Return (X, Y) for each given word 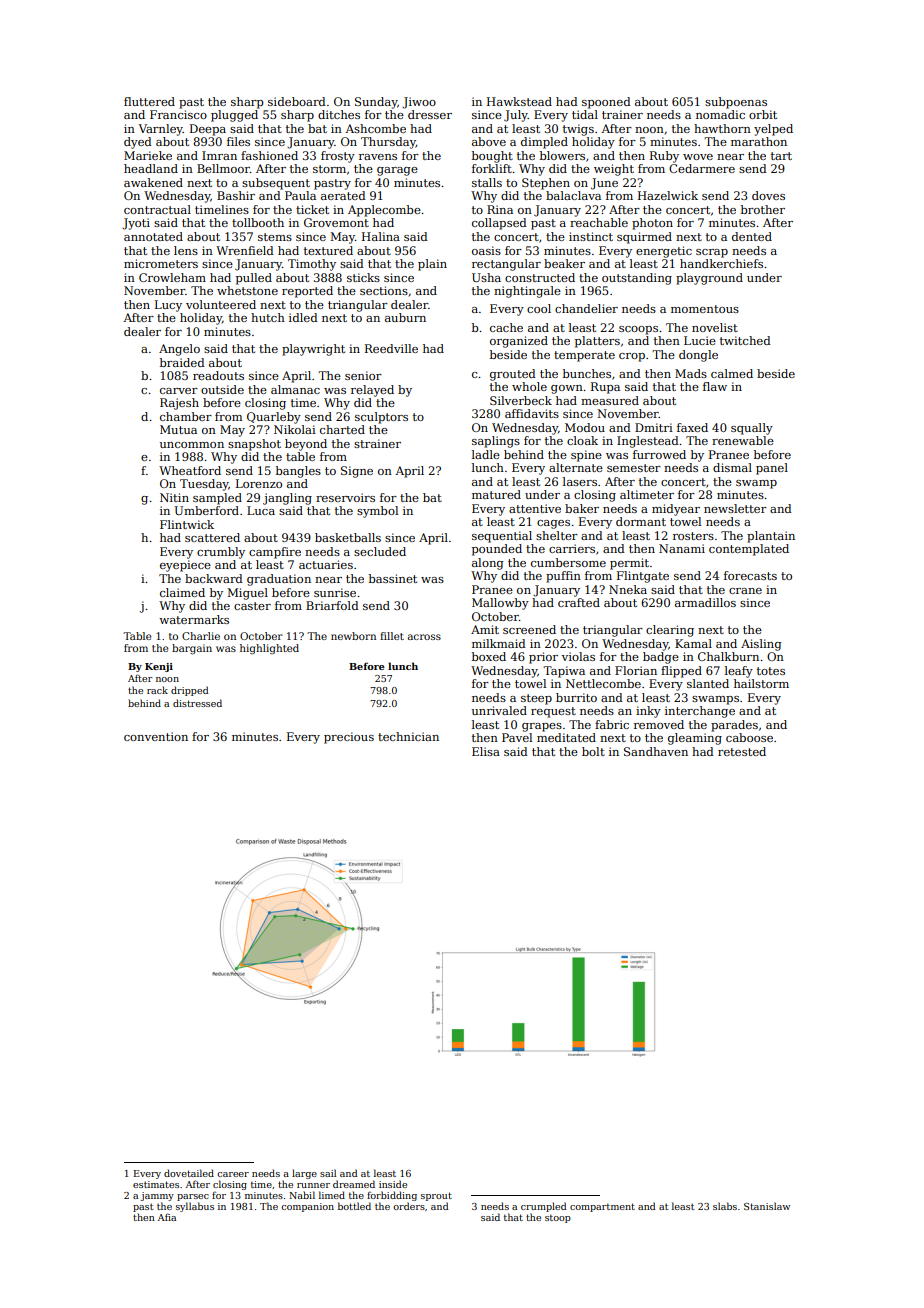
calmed (732, 373)
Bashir (236, 195)
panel (772, 469)
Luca (261, 510)
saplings (496, 442)
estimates (156, 1184)
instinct (591, 236)
